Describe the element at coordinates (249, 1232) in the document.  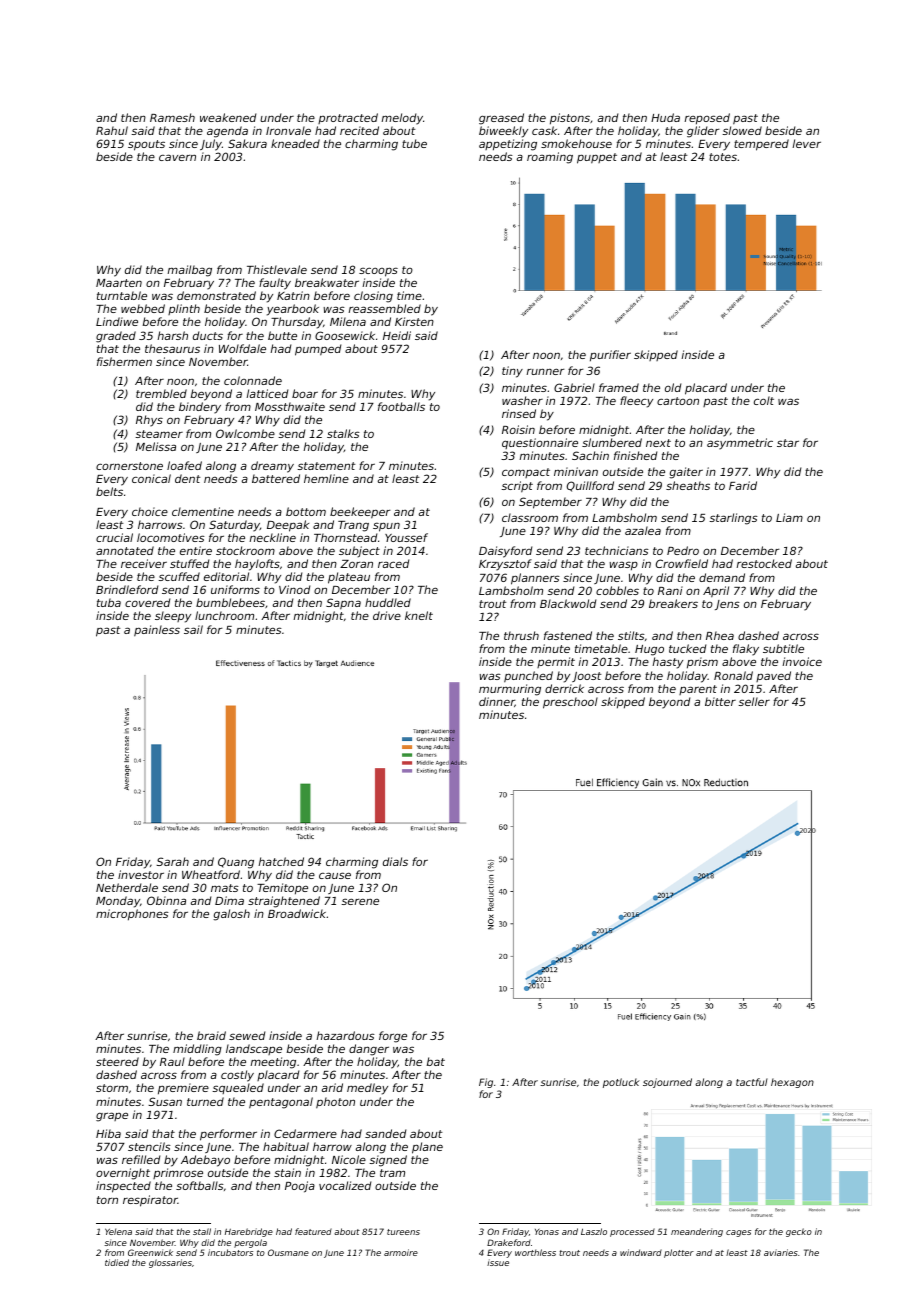
I see `Harebridge` at that location.
